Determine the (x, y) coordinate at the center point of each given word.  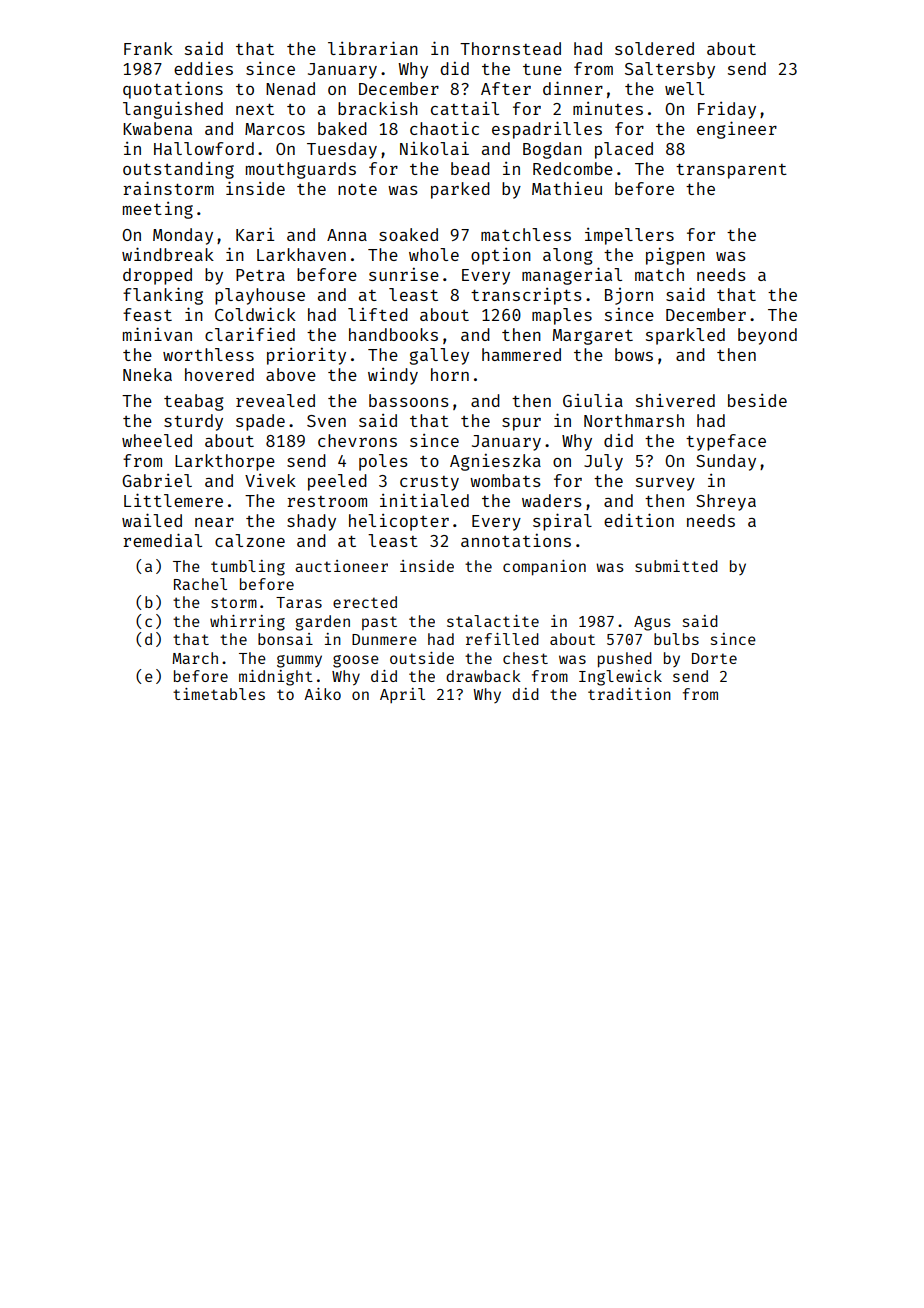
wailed (152, 520)
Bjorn (629, 296)
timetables (219, 694)
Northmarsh (634, 420)
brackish (378, 108)
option (501, 256)
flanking (163, 296)
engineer (737, 130)
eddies (203, 68)
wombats (505, 480)
